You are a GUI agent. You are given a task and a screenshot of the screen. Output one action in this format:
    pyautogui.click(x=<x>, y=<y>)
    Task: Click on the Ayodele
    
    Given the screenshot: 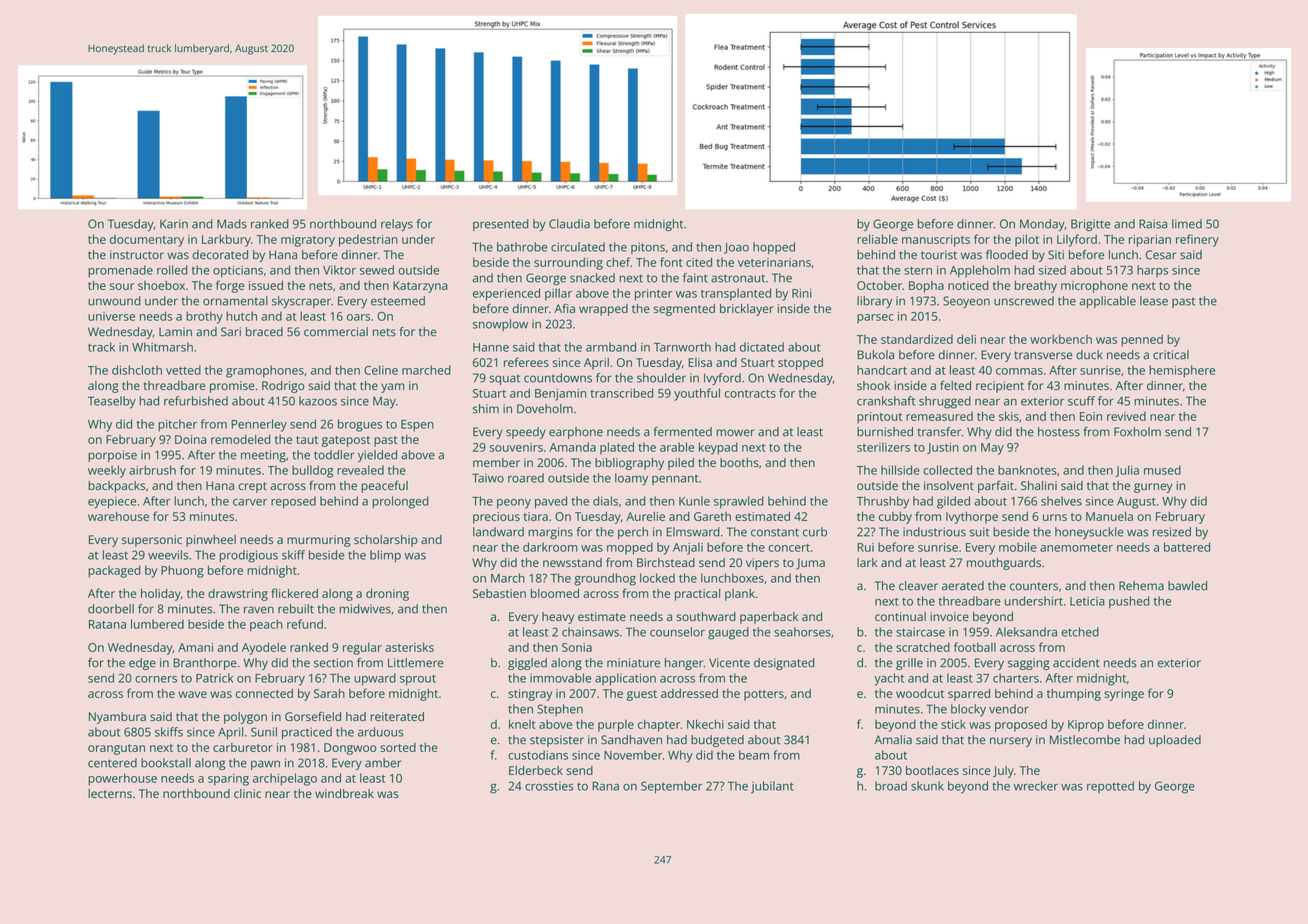 What is the action you would take?
    pyautogui.click(x=264, y=648)
